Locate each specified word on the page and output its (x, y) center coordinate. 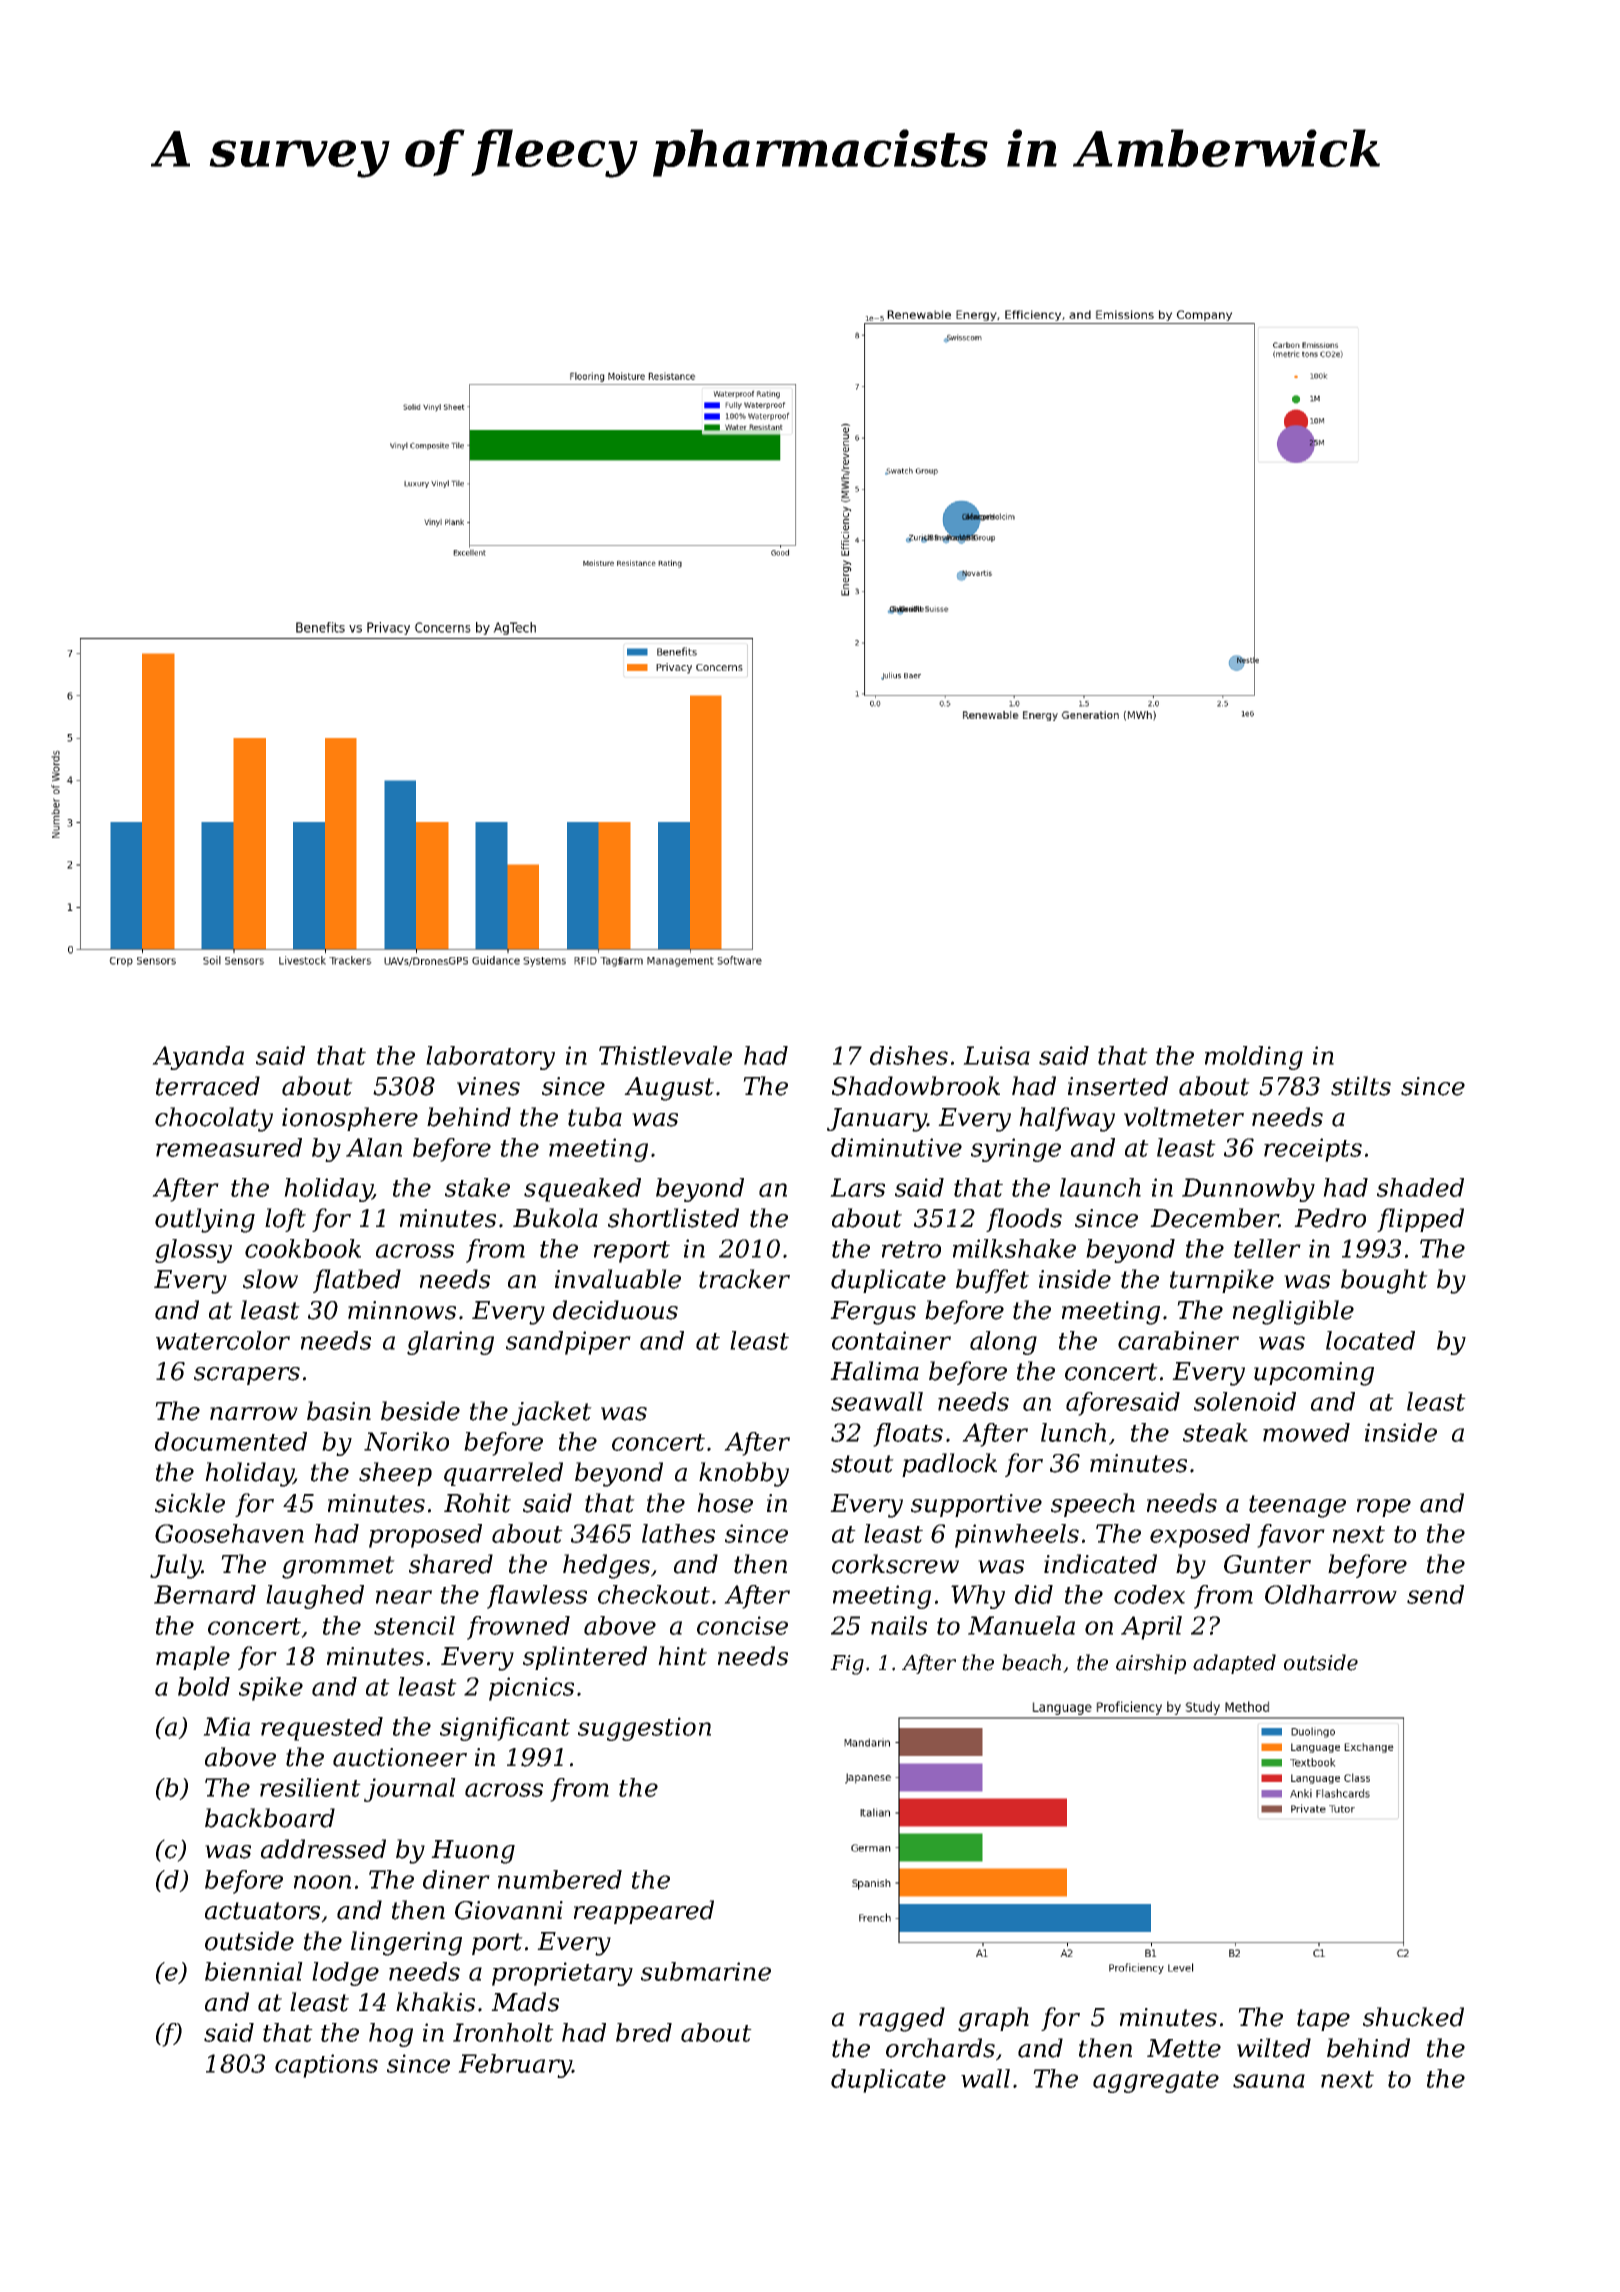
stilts (1361, 1086)
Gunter (1267, 1564)
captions (326, 2066)
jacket (552, 1413)
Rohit (477, 1503)
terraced (208, 1086)
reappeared (644, 1912)
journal (410, 1790)
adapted (1234, 1664)
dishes (909, 1055)
